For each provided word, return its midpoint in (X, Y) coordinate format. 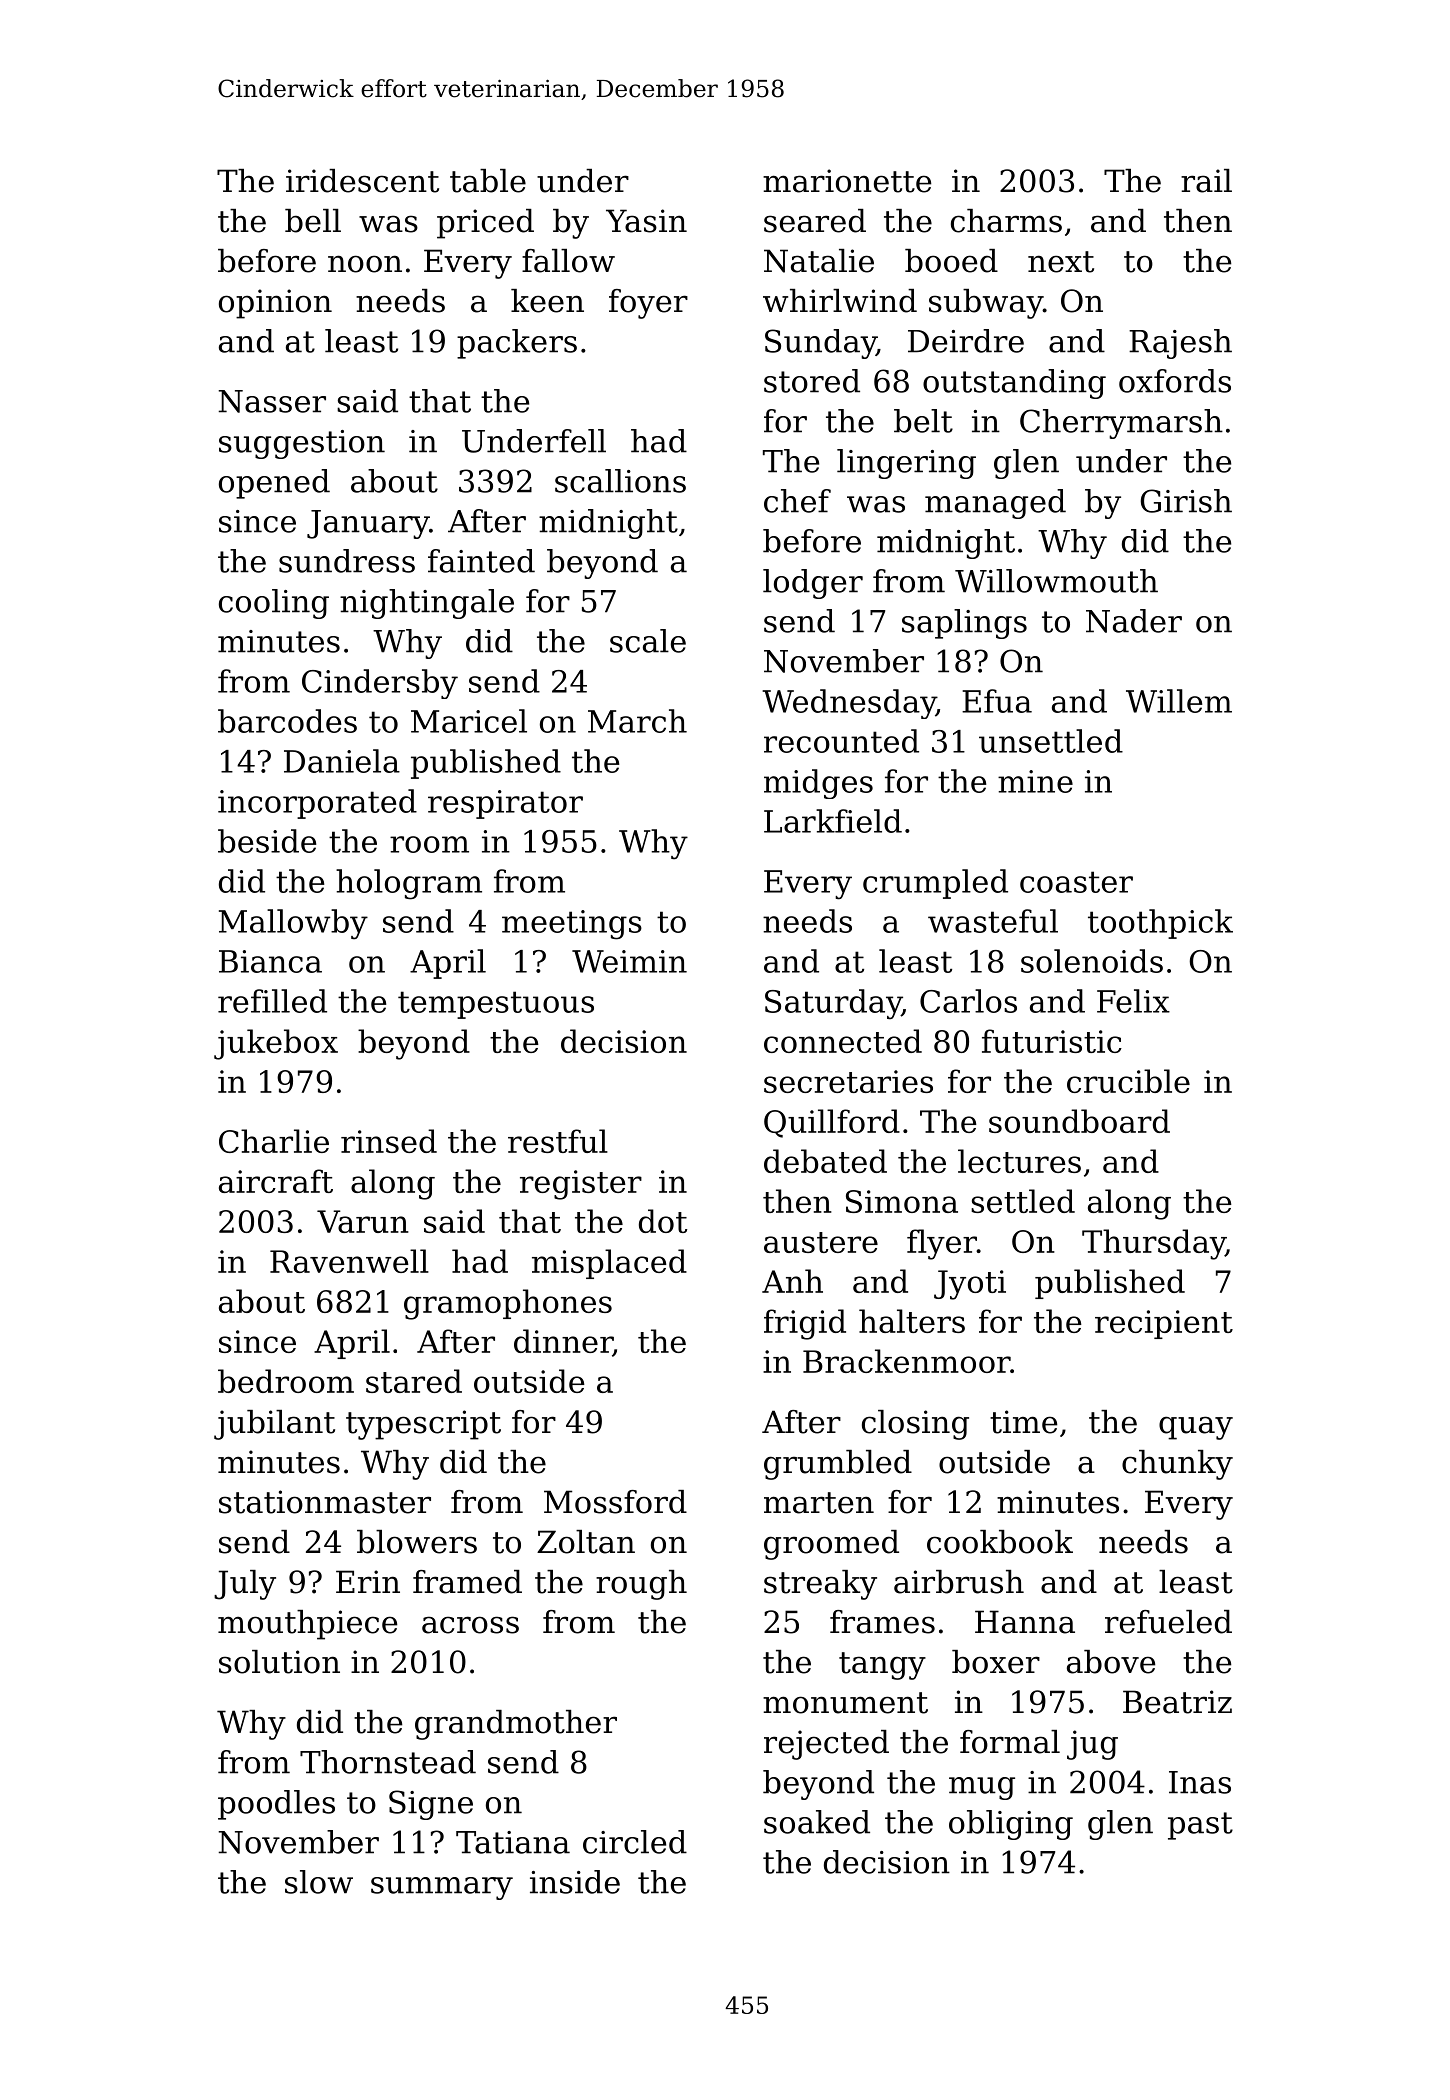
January (368, 524)
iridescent (362, 181)
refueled (1168, 1622)
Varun (363, 1221)
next (1061, 262)
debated (825, 1161)
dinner (563, 1342)
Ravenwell (349, 1261)
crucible (1128, 1081)
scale (648, 641)
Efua (997, 701)
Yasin (646, 221)
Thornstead (388, 1762)
